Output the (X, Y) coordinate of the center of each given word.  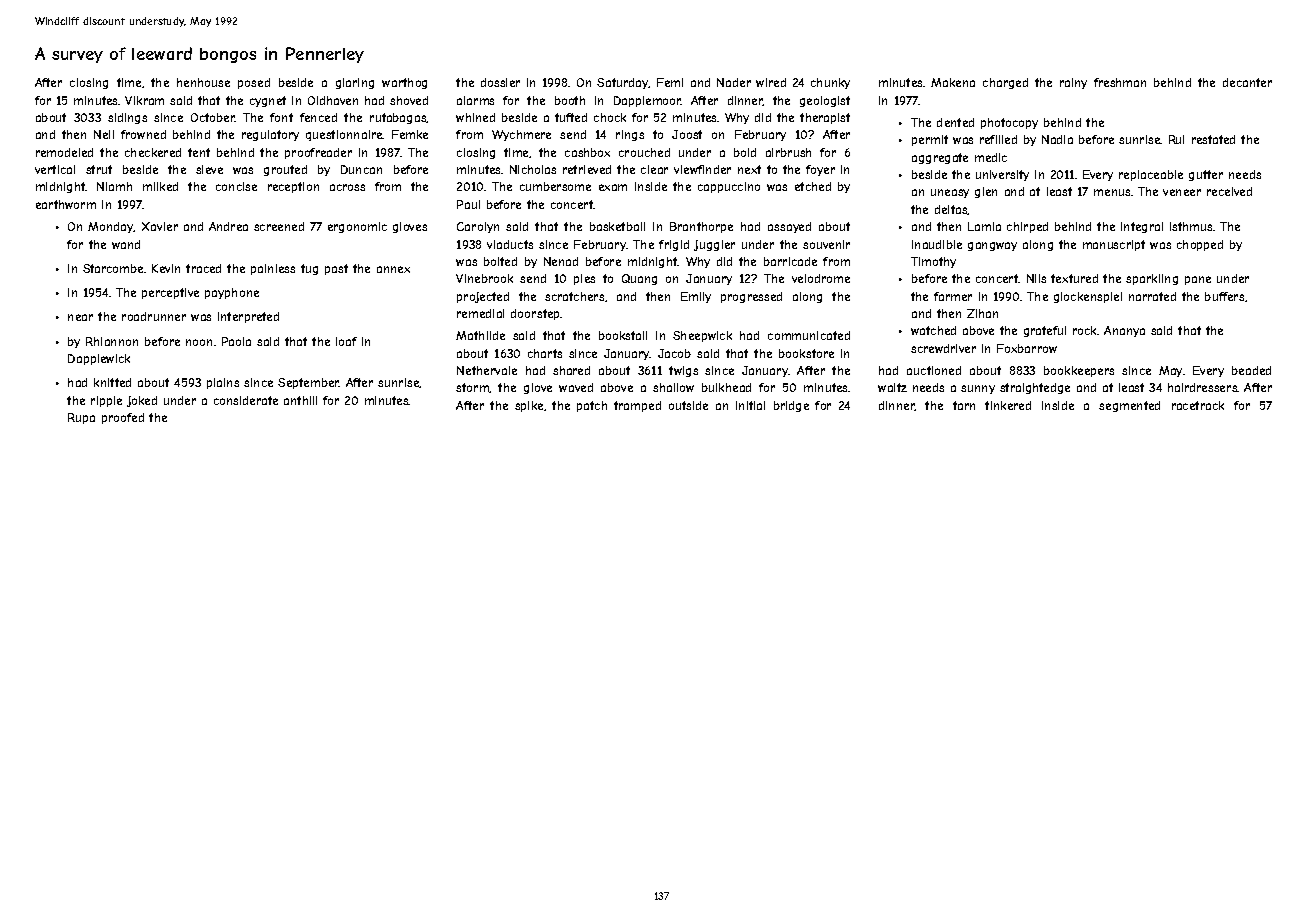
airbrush (788, 152)
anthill (300, 400)
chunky (830, 83)
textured (1074, 278)
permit (930, 140)
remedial (480, 313)
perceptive (170, 293)
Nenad (561, 261)
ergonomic (357, 227)
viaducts (510, 244)
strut (99, 169)
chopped (1200, 245)
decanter (1247, 82)
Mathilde (480, 335)
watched (933, 330)
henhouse (203, 82)
